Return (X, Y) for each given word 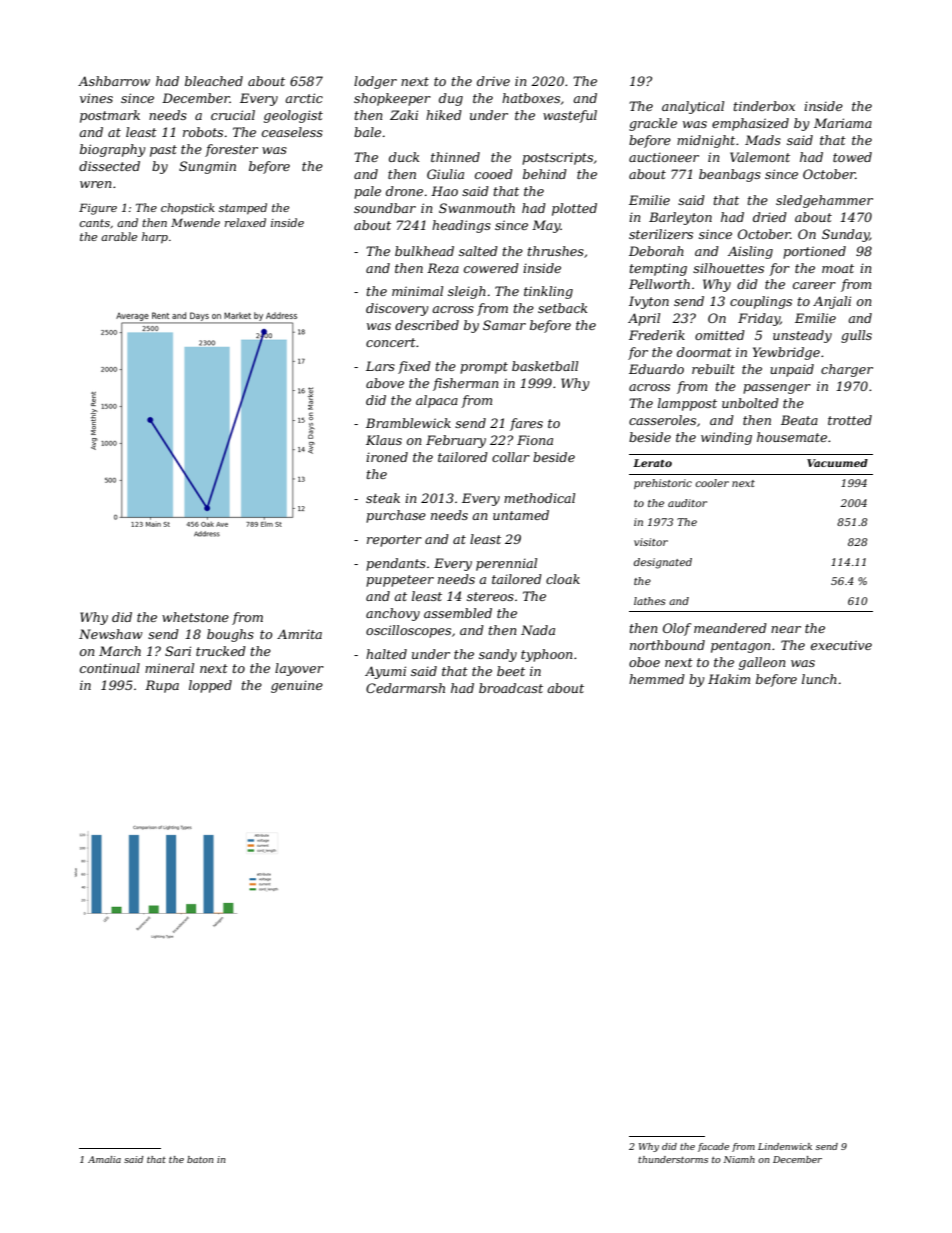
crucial (233, 115)
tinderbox (764, 106)
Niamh (739, 1159)
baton (200, 1159)
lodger (375, 82)
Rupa (162, 686)
